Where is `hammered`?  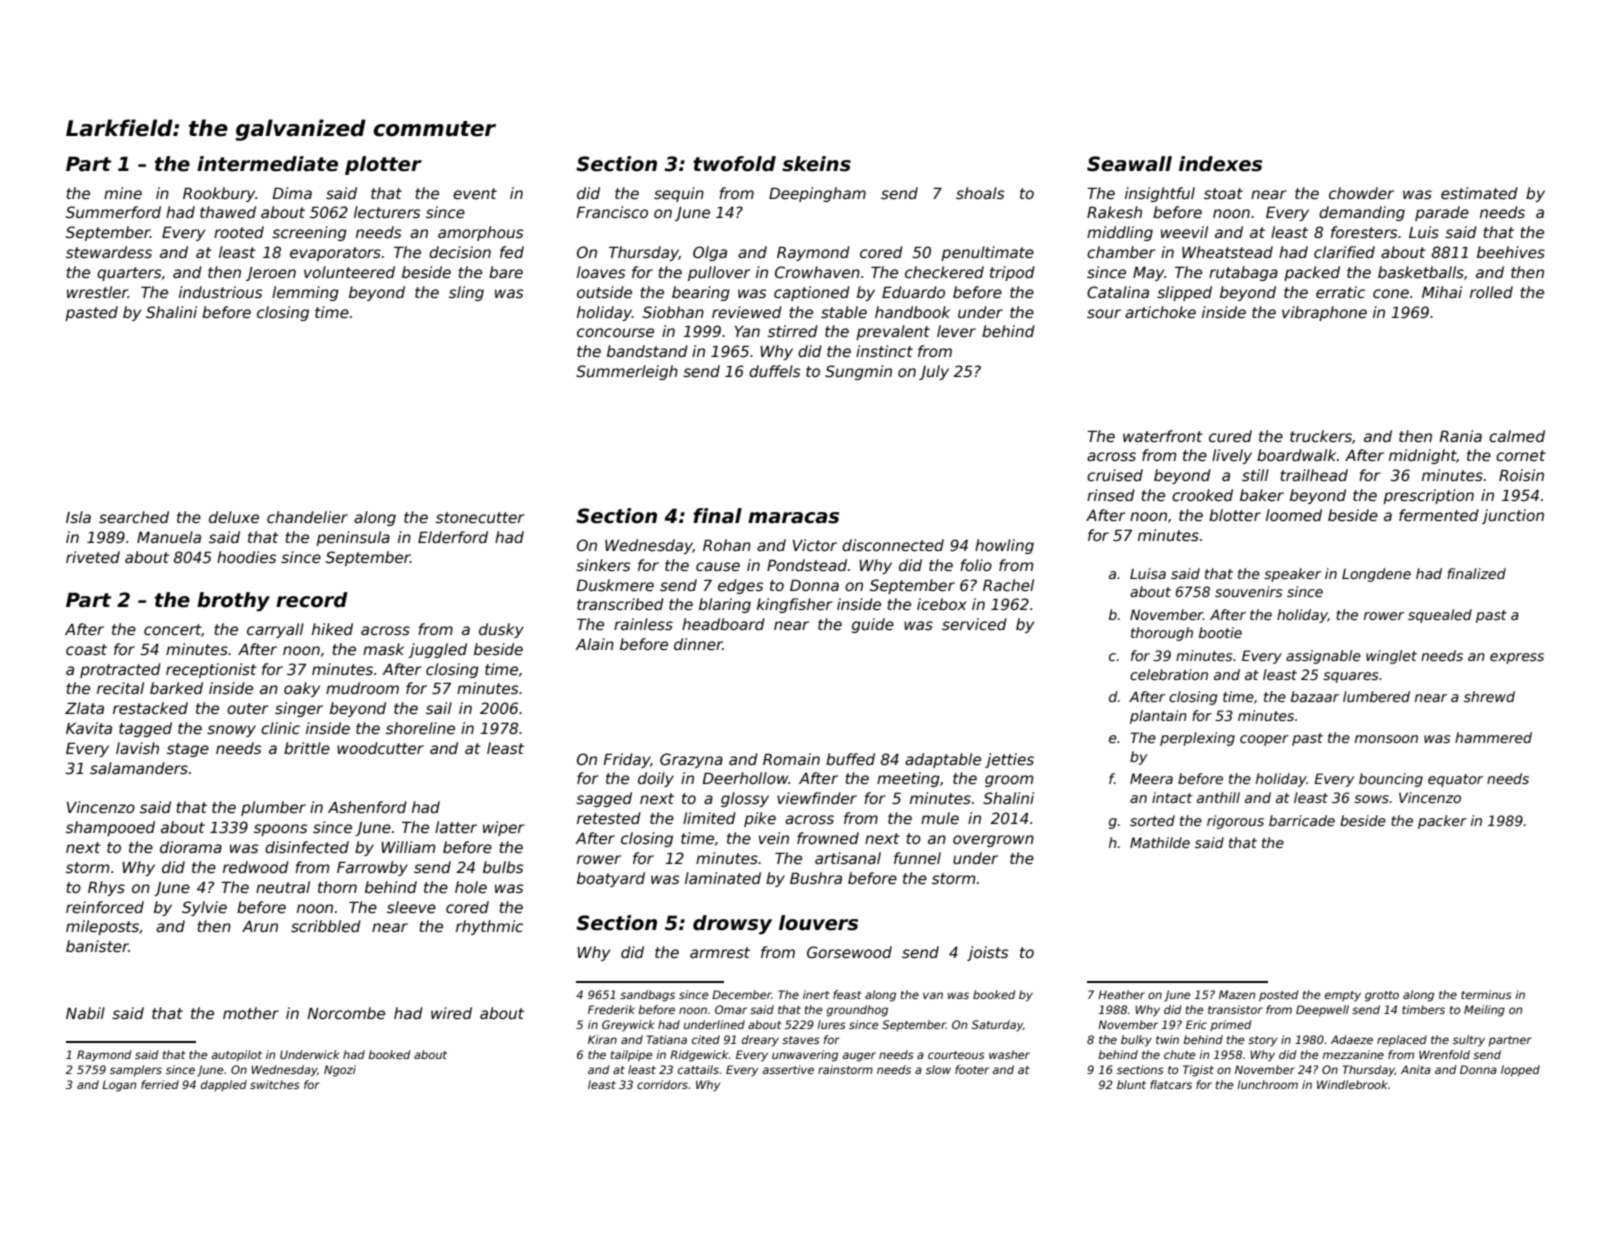 hammered is located at coordinates (1493, 737).
